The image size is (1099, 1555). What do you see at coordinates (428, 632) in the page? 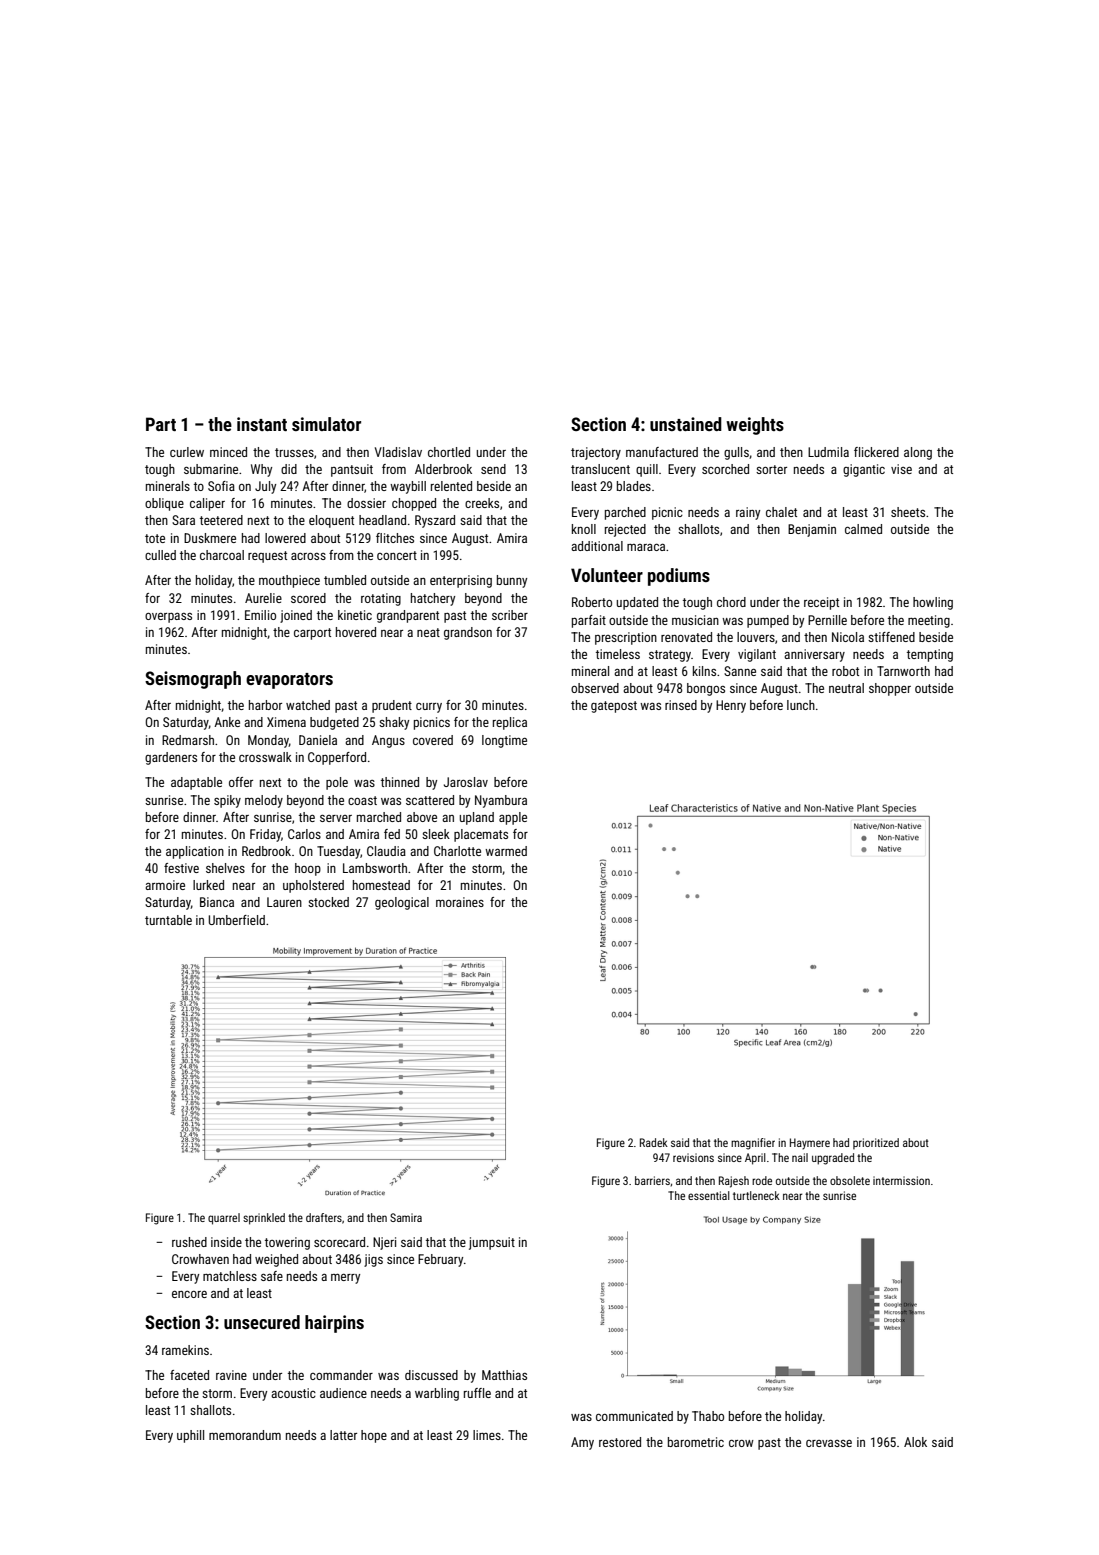
I see `neat` at bounding box center [428, 632].
